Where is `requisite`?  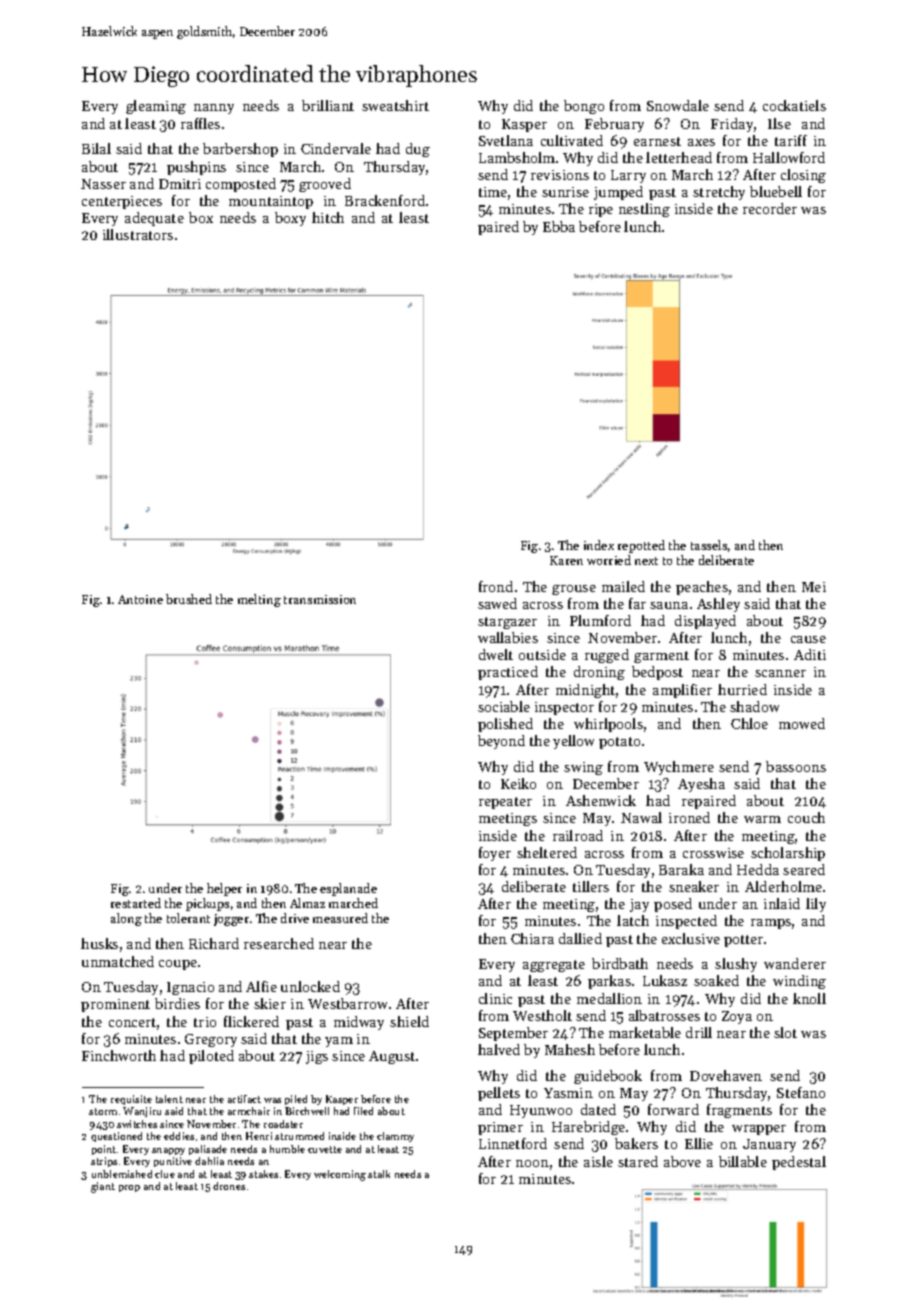 requisite is located at coordinates (131, 1100).
